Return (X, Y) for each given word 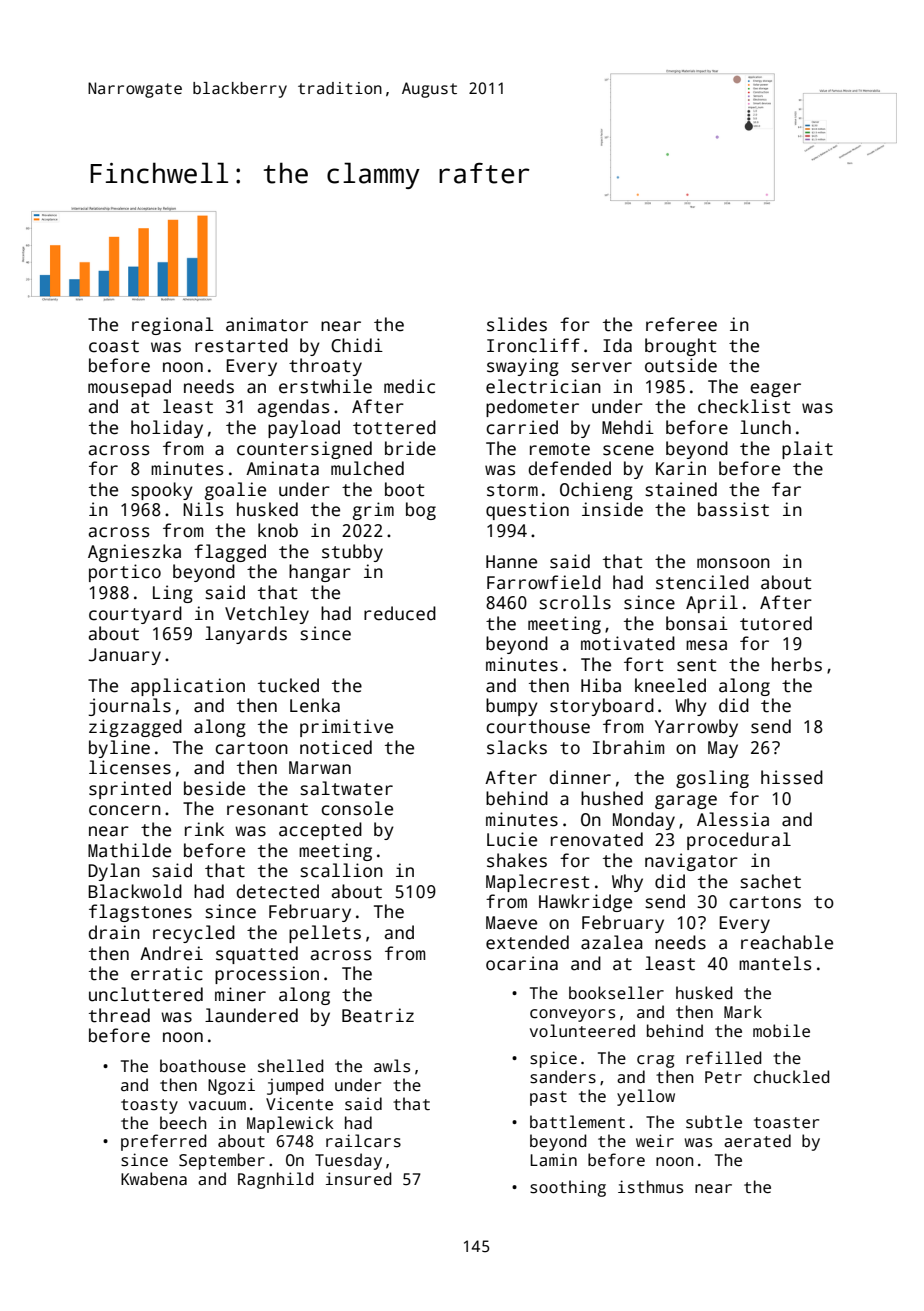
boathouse (203, 1066)
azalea (612, 942)
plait (807, 450)
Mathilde (129, 850)
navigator (691, 862)
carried (522, 427)
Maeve (511, 923)
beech (183, 1123)
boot (404, 489)
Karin (681, 468)
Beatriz (378, 1015)
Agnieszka (134, 553)
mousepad (129, 388)
